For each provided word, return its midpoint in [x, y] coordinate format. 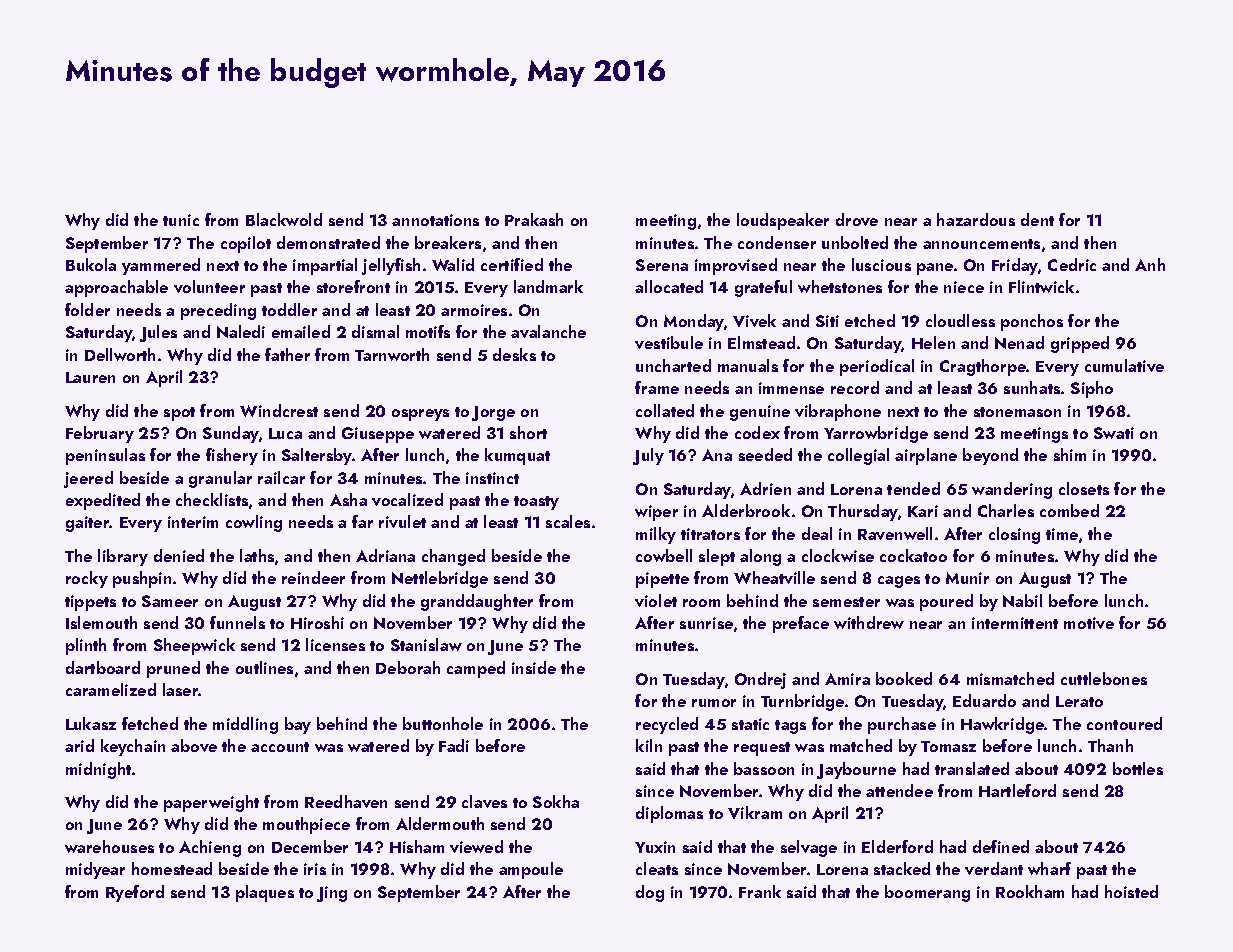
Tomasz [948, 746]
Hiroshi [317, 622]
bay [298, 725]
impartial [325, 266]
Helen [933, 342]
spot [179, 414]
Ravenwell [895, 533]
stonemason [1017, 412]
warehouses [109, 846]
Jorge [493, 413]
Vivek [754, 320]
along [760, 557]
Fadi [454, 745]
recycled [667, 725]
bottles [1138, 768]
